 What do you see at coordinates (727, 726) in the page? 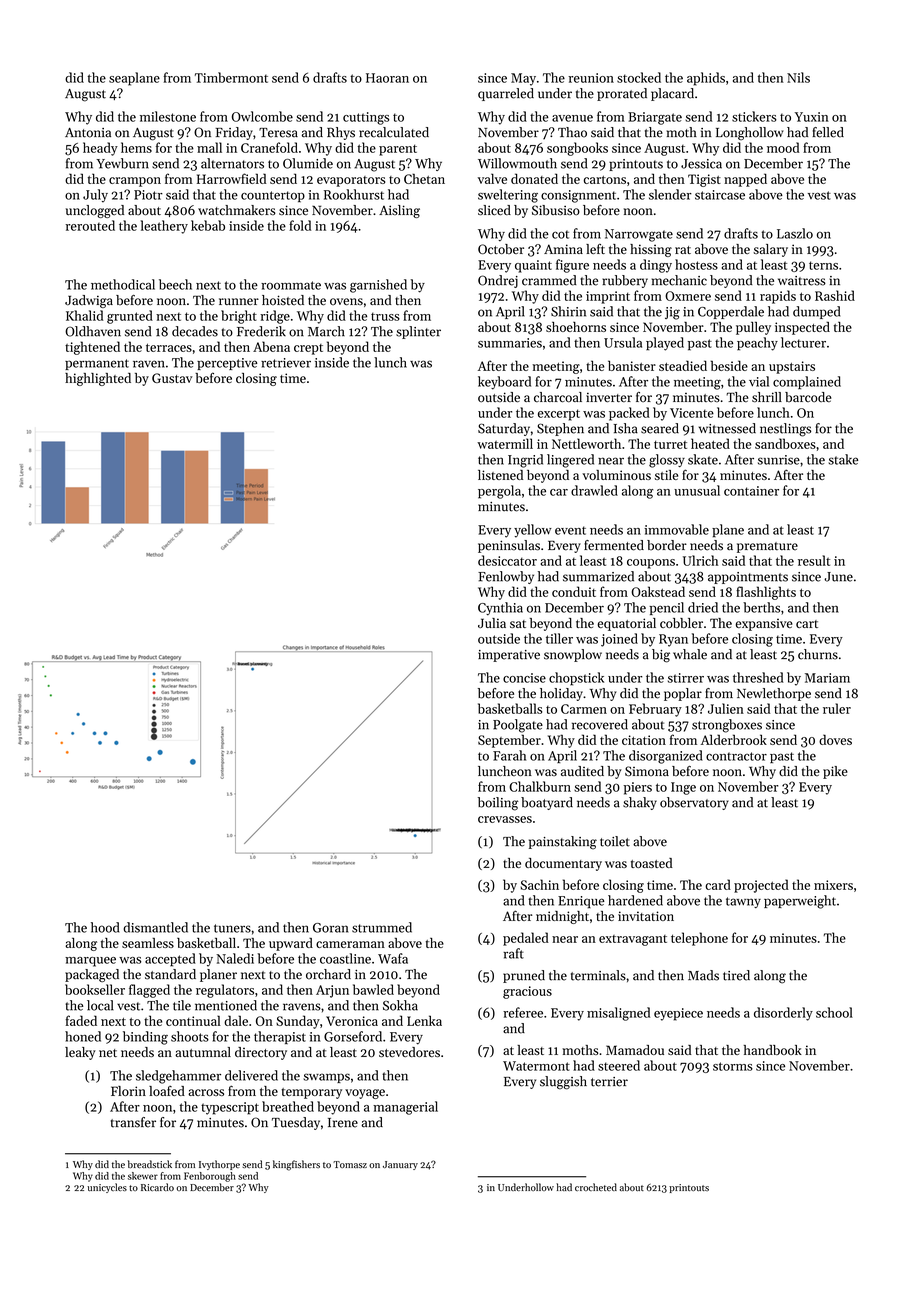
I see `strongboxes` at bounding box center [727, 726].
